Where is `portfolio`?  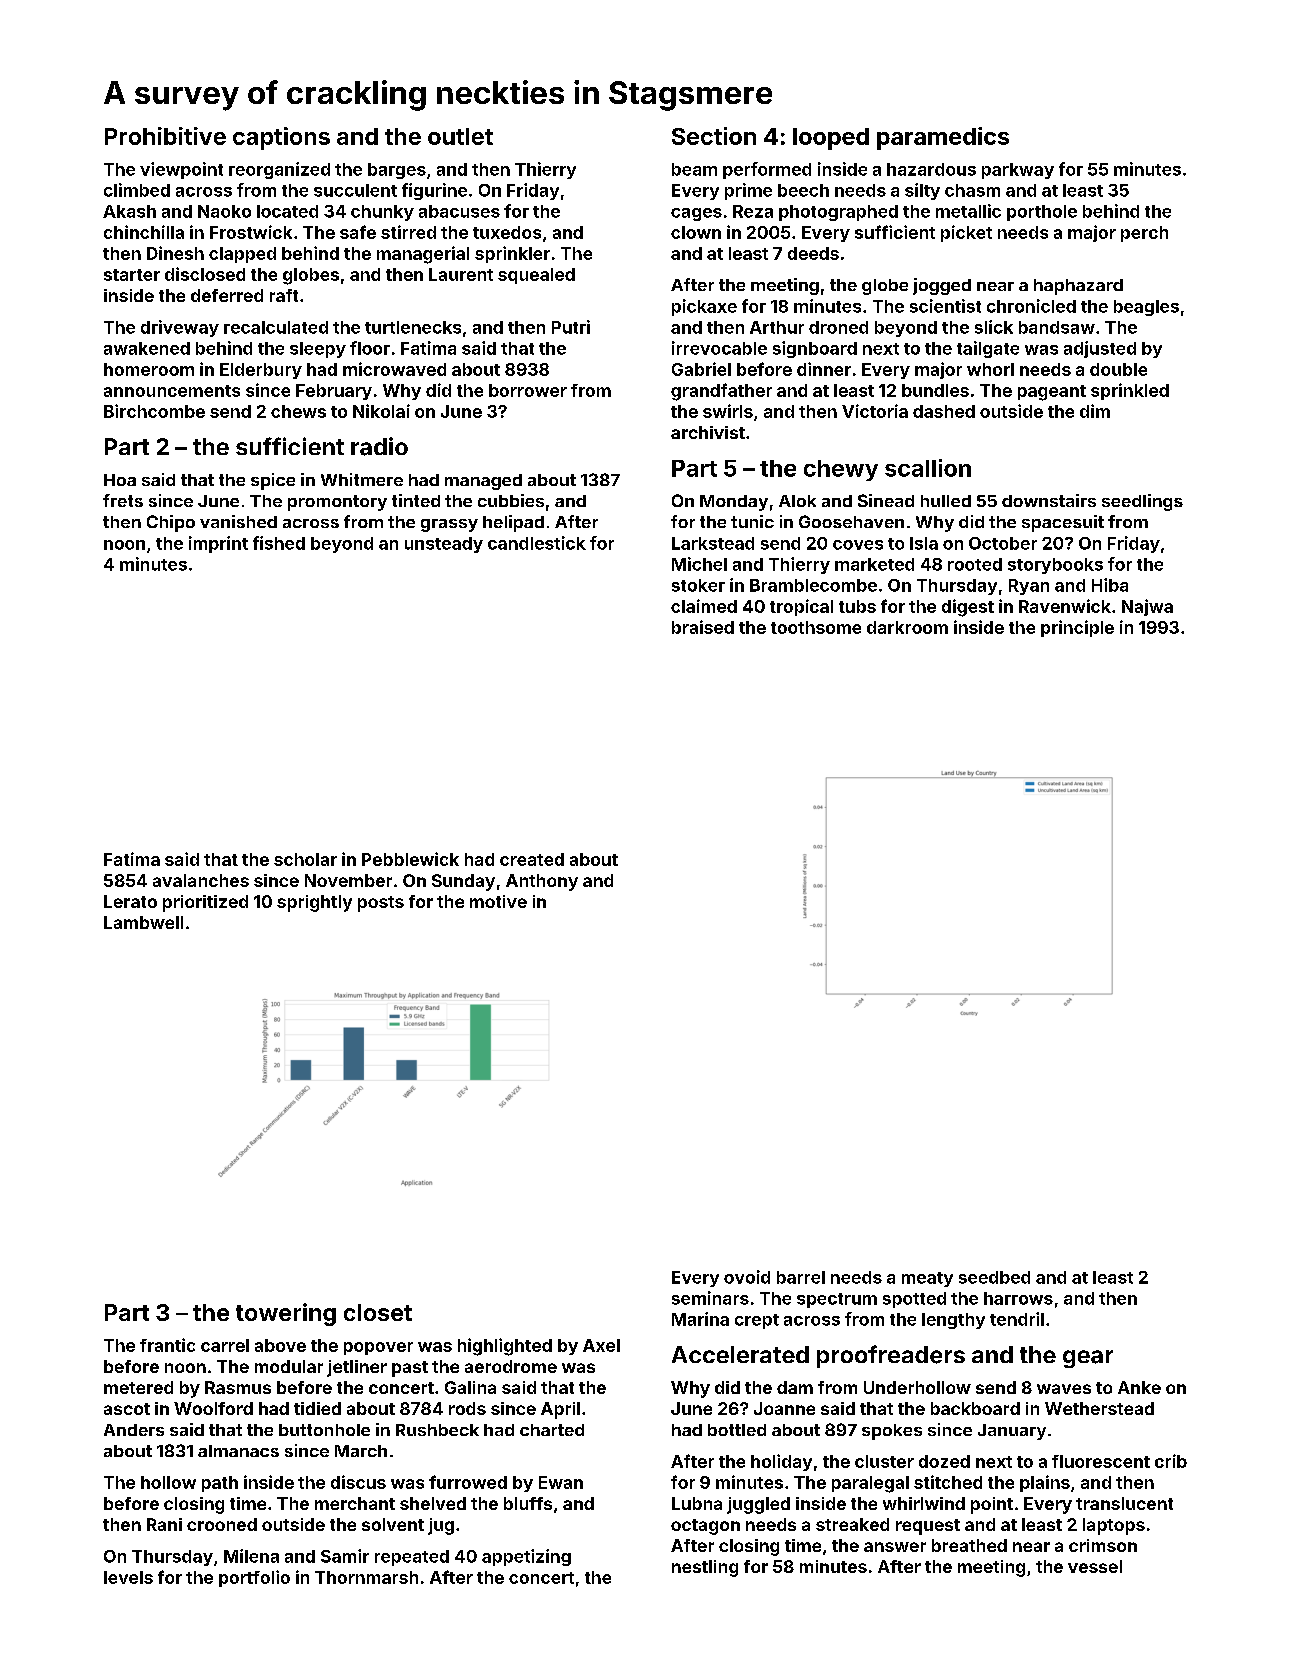 portfolio is located at coordinates (254, 1578).
